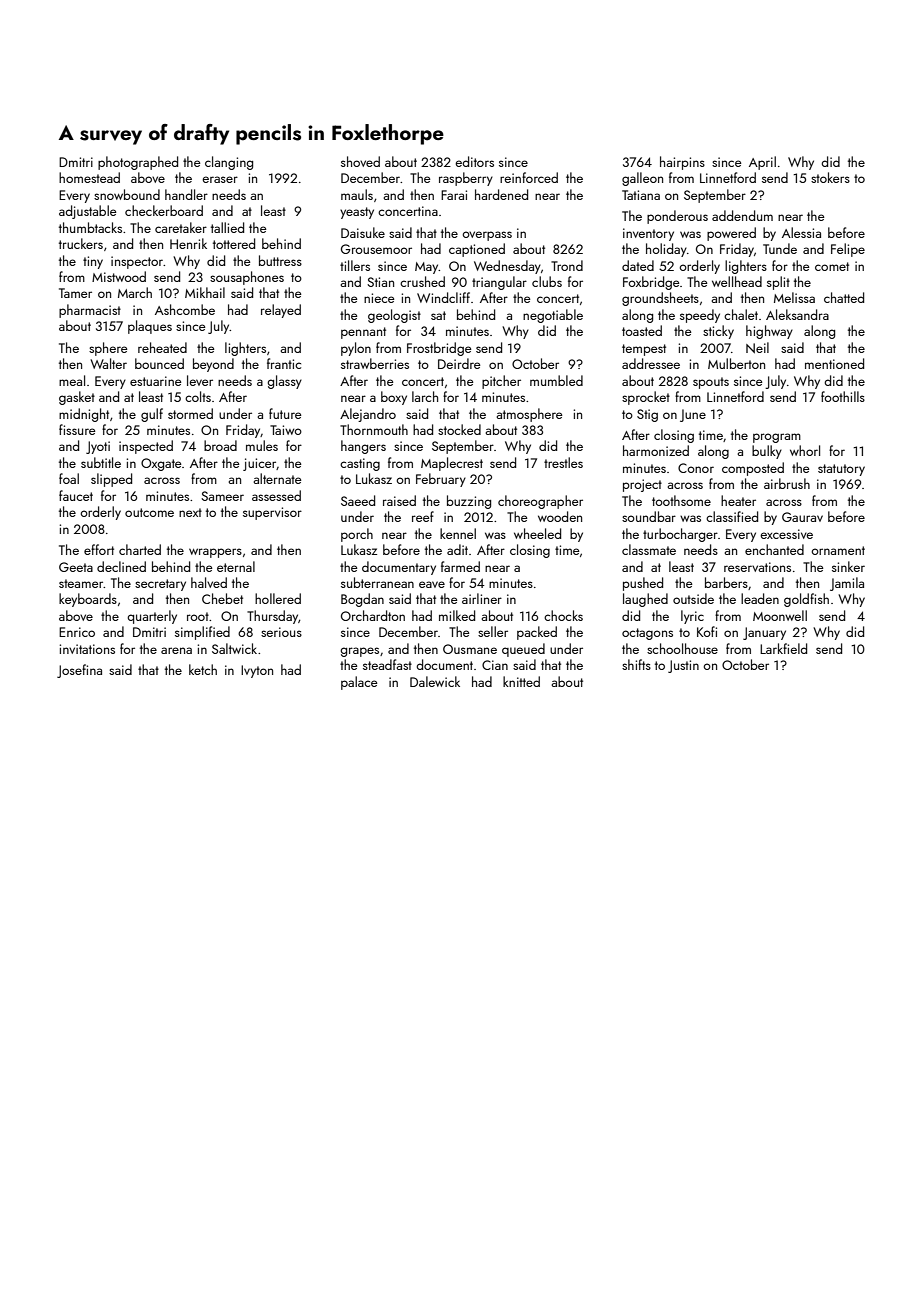 The width and height of the document is (924, 1308). What do you see at coordinates (203, 669) in the document?
I see `ketch` at bounding box center [203, 669].
